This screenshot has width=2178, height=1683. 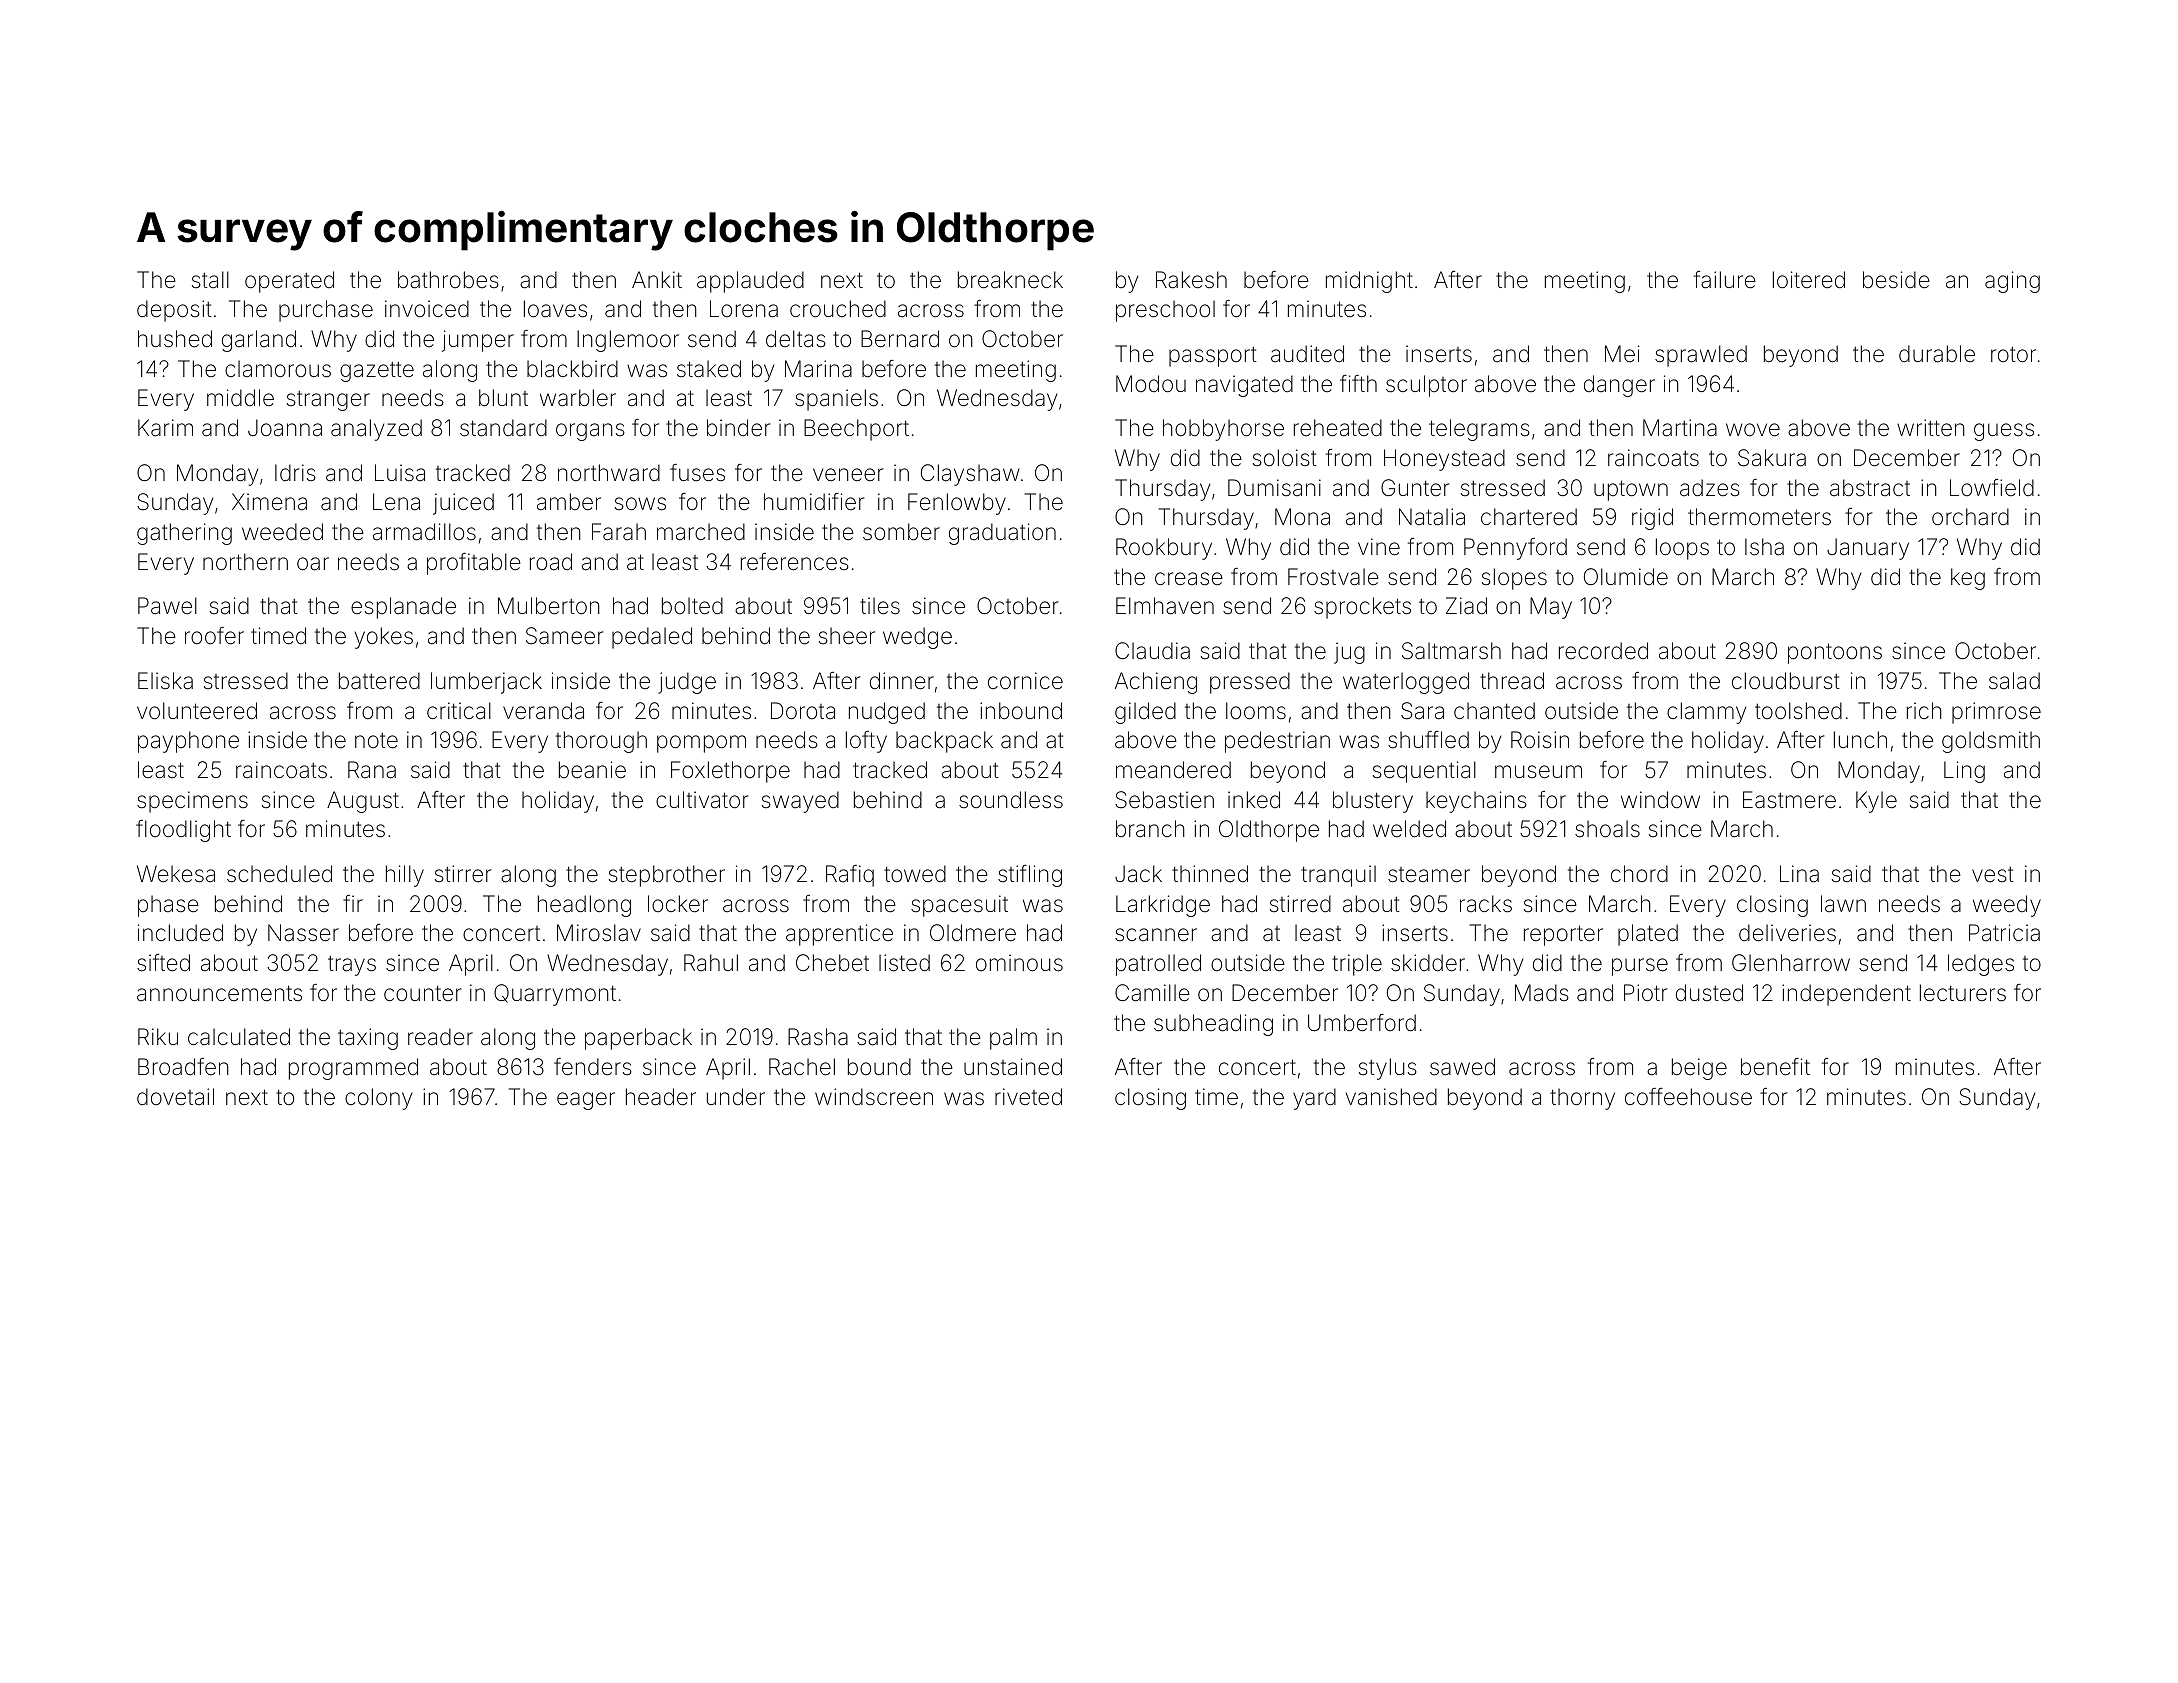 I want to click on references, so click(x=795, y=562).
